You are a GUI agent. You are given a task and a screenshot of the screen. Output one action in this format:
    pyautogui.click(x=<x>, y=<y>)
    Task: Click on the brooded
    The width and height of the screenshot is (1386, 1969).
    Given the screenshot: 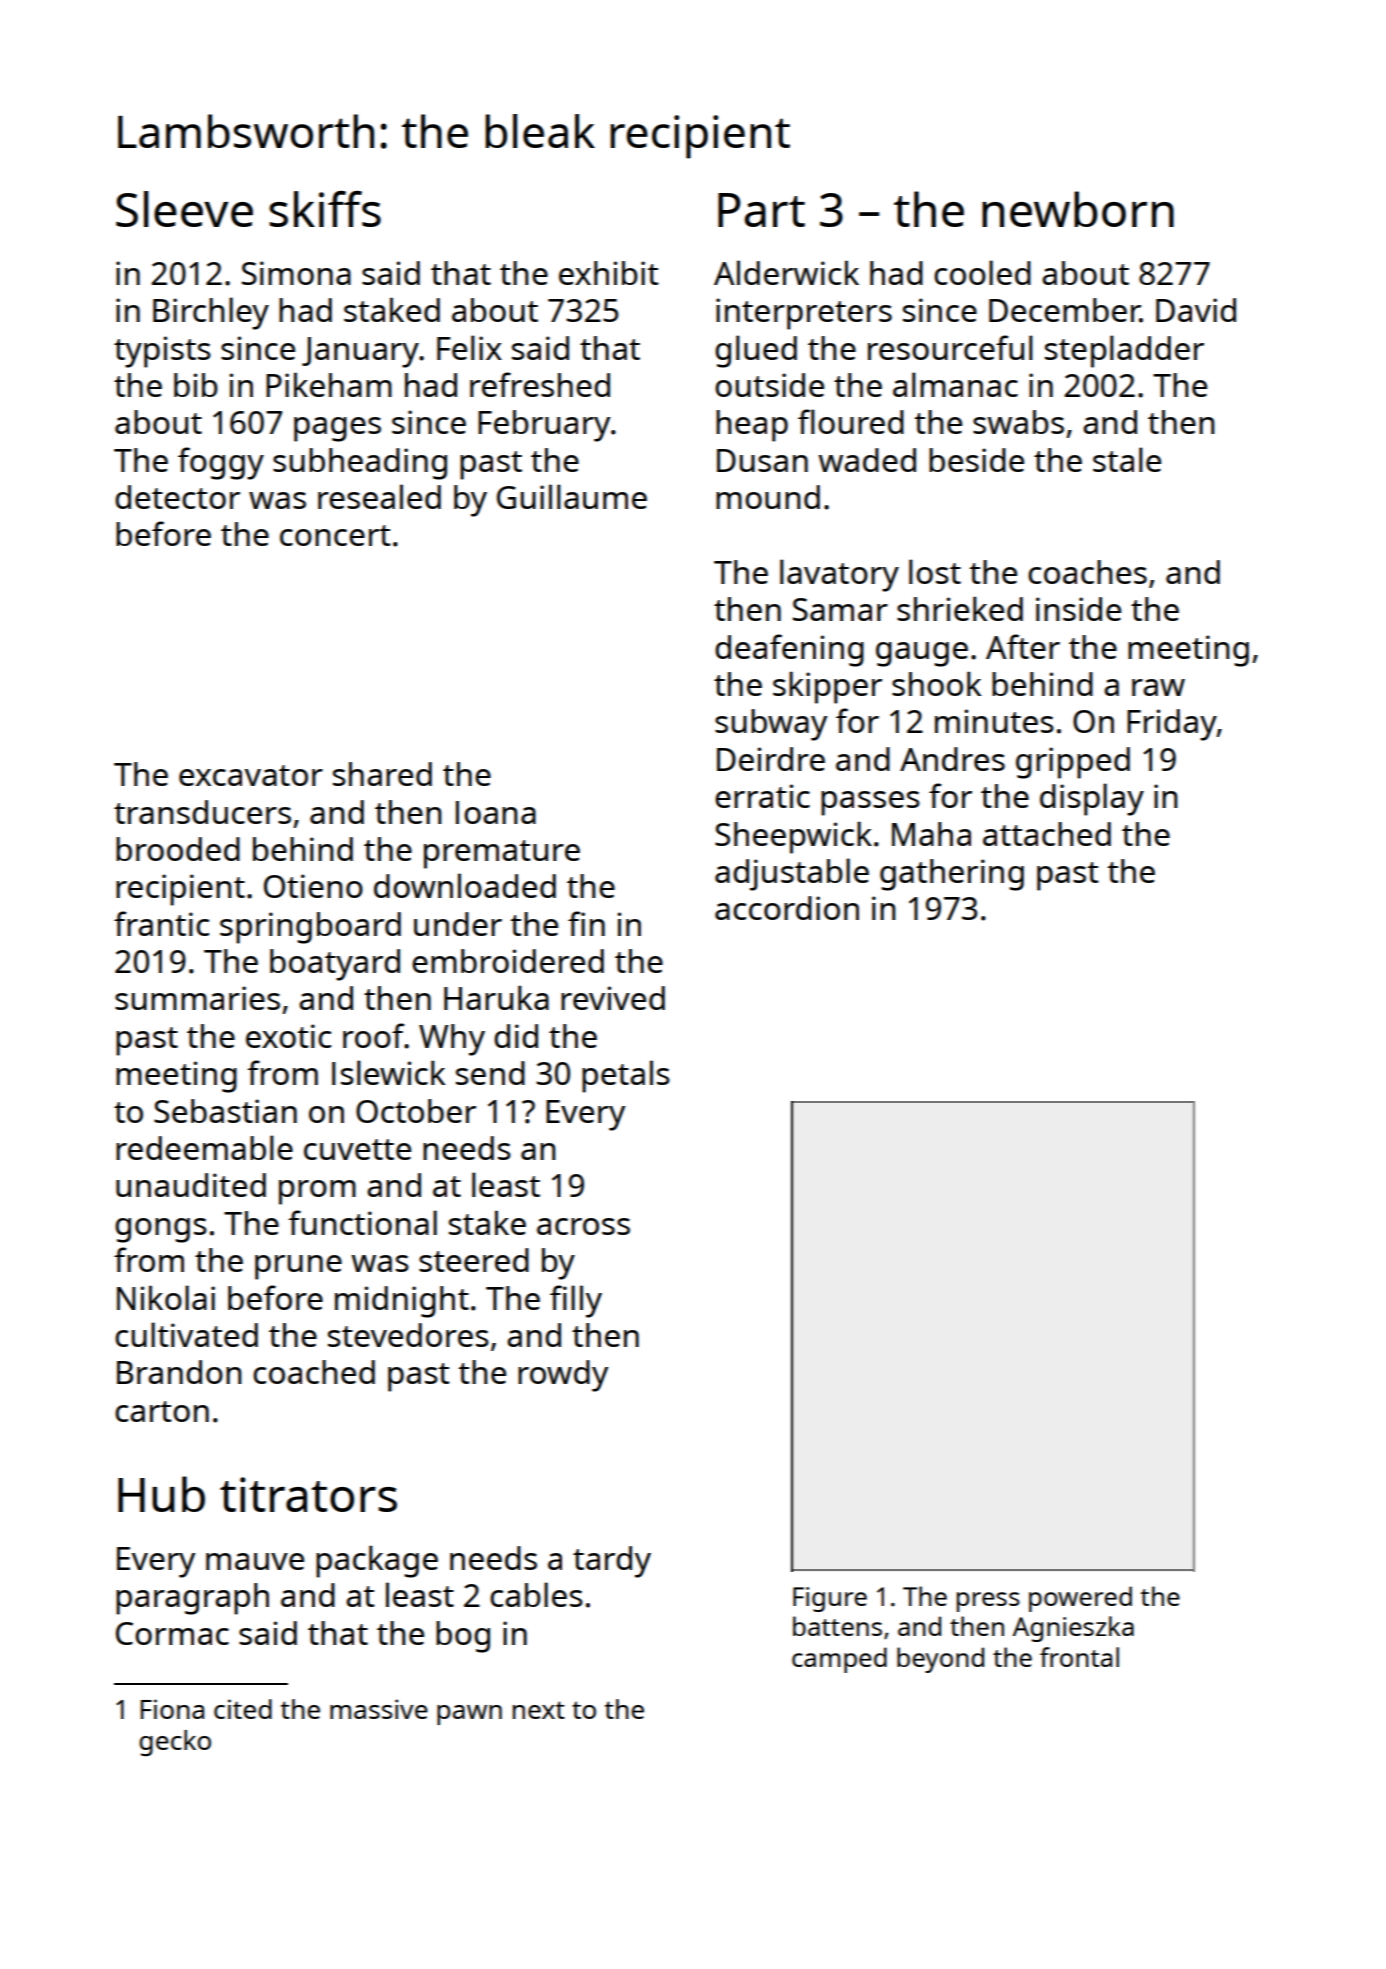 What is the action you would take?
    pyautogui.click(x=178, y=849)
